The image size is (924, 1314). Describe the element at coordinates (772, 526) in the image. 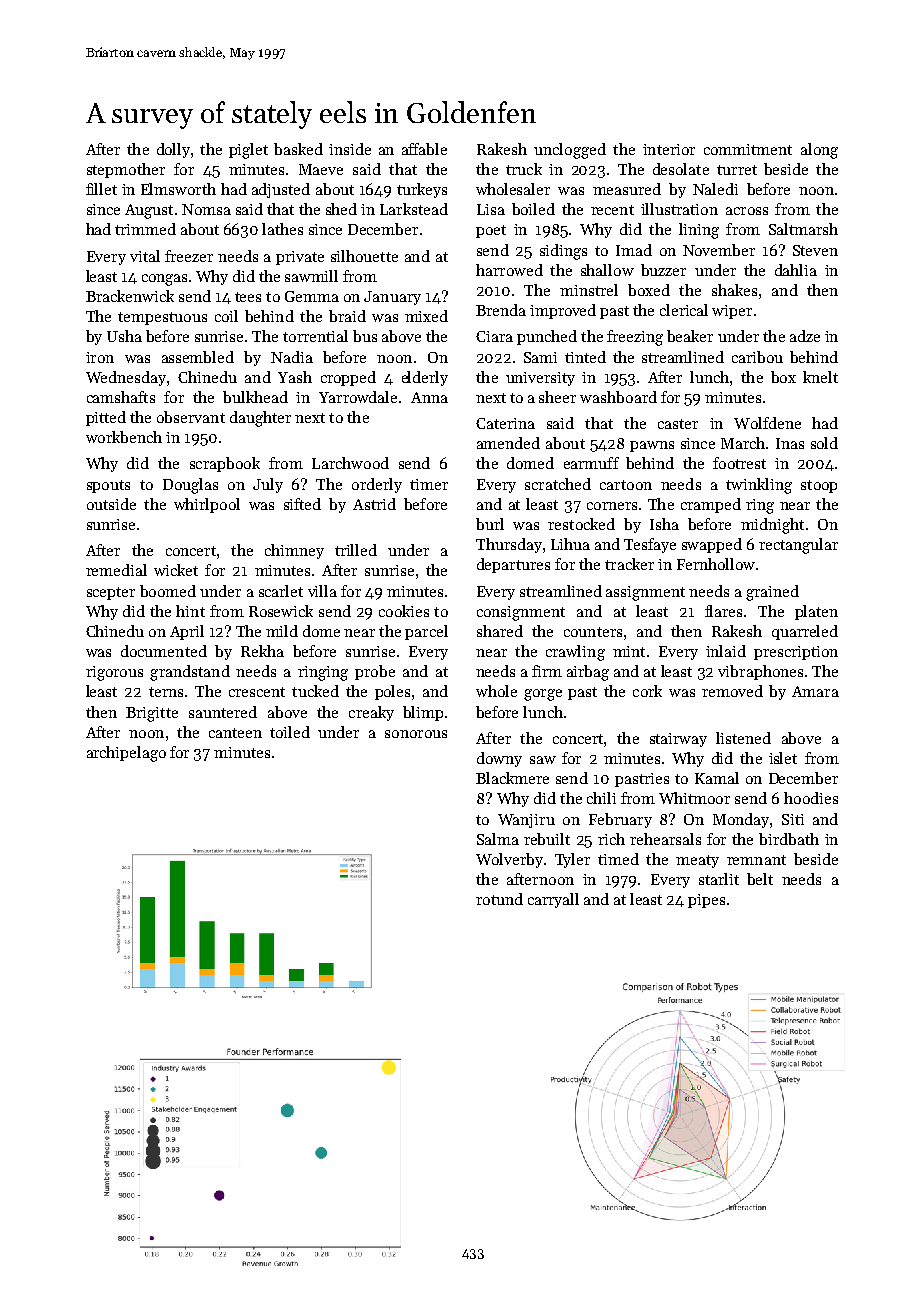

I see `midnight` at that location.
